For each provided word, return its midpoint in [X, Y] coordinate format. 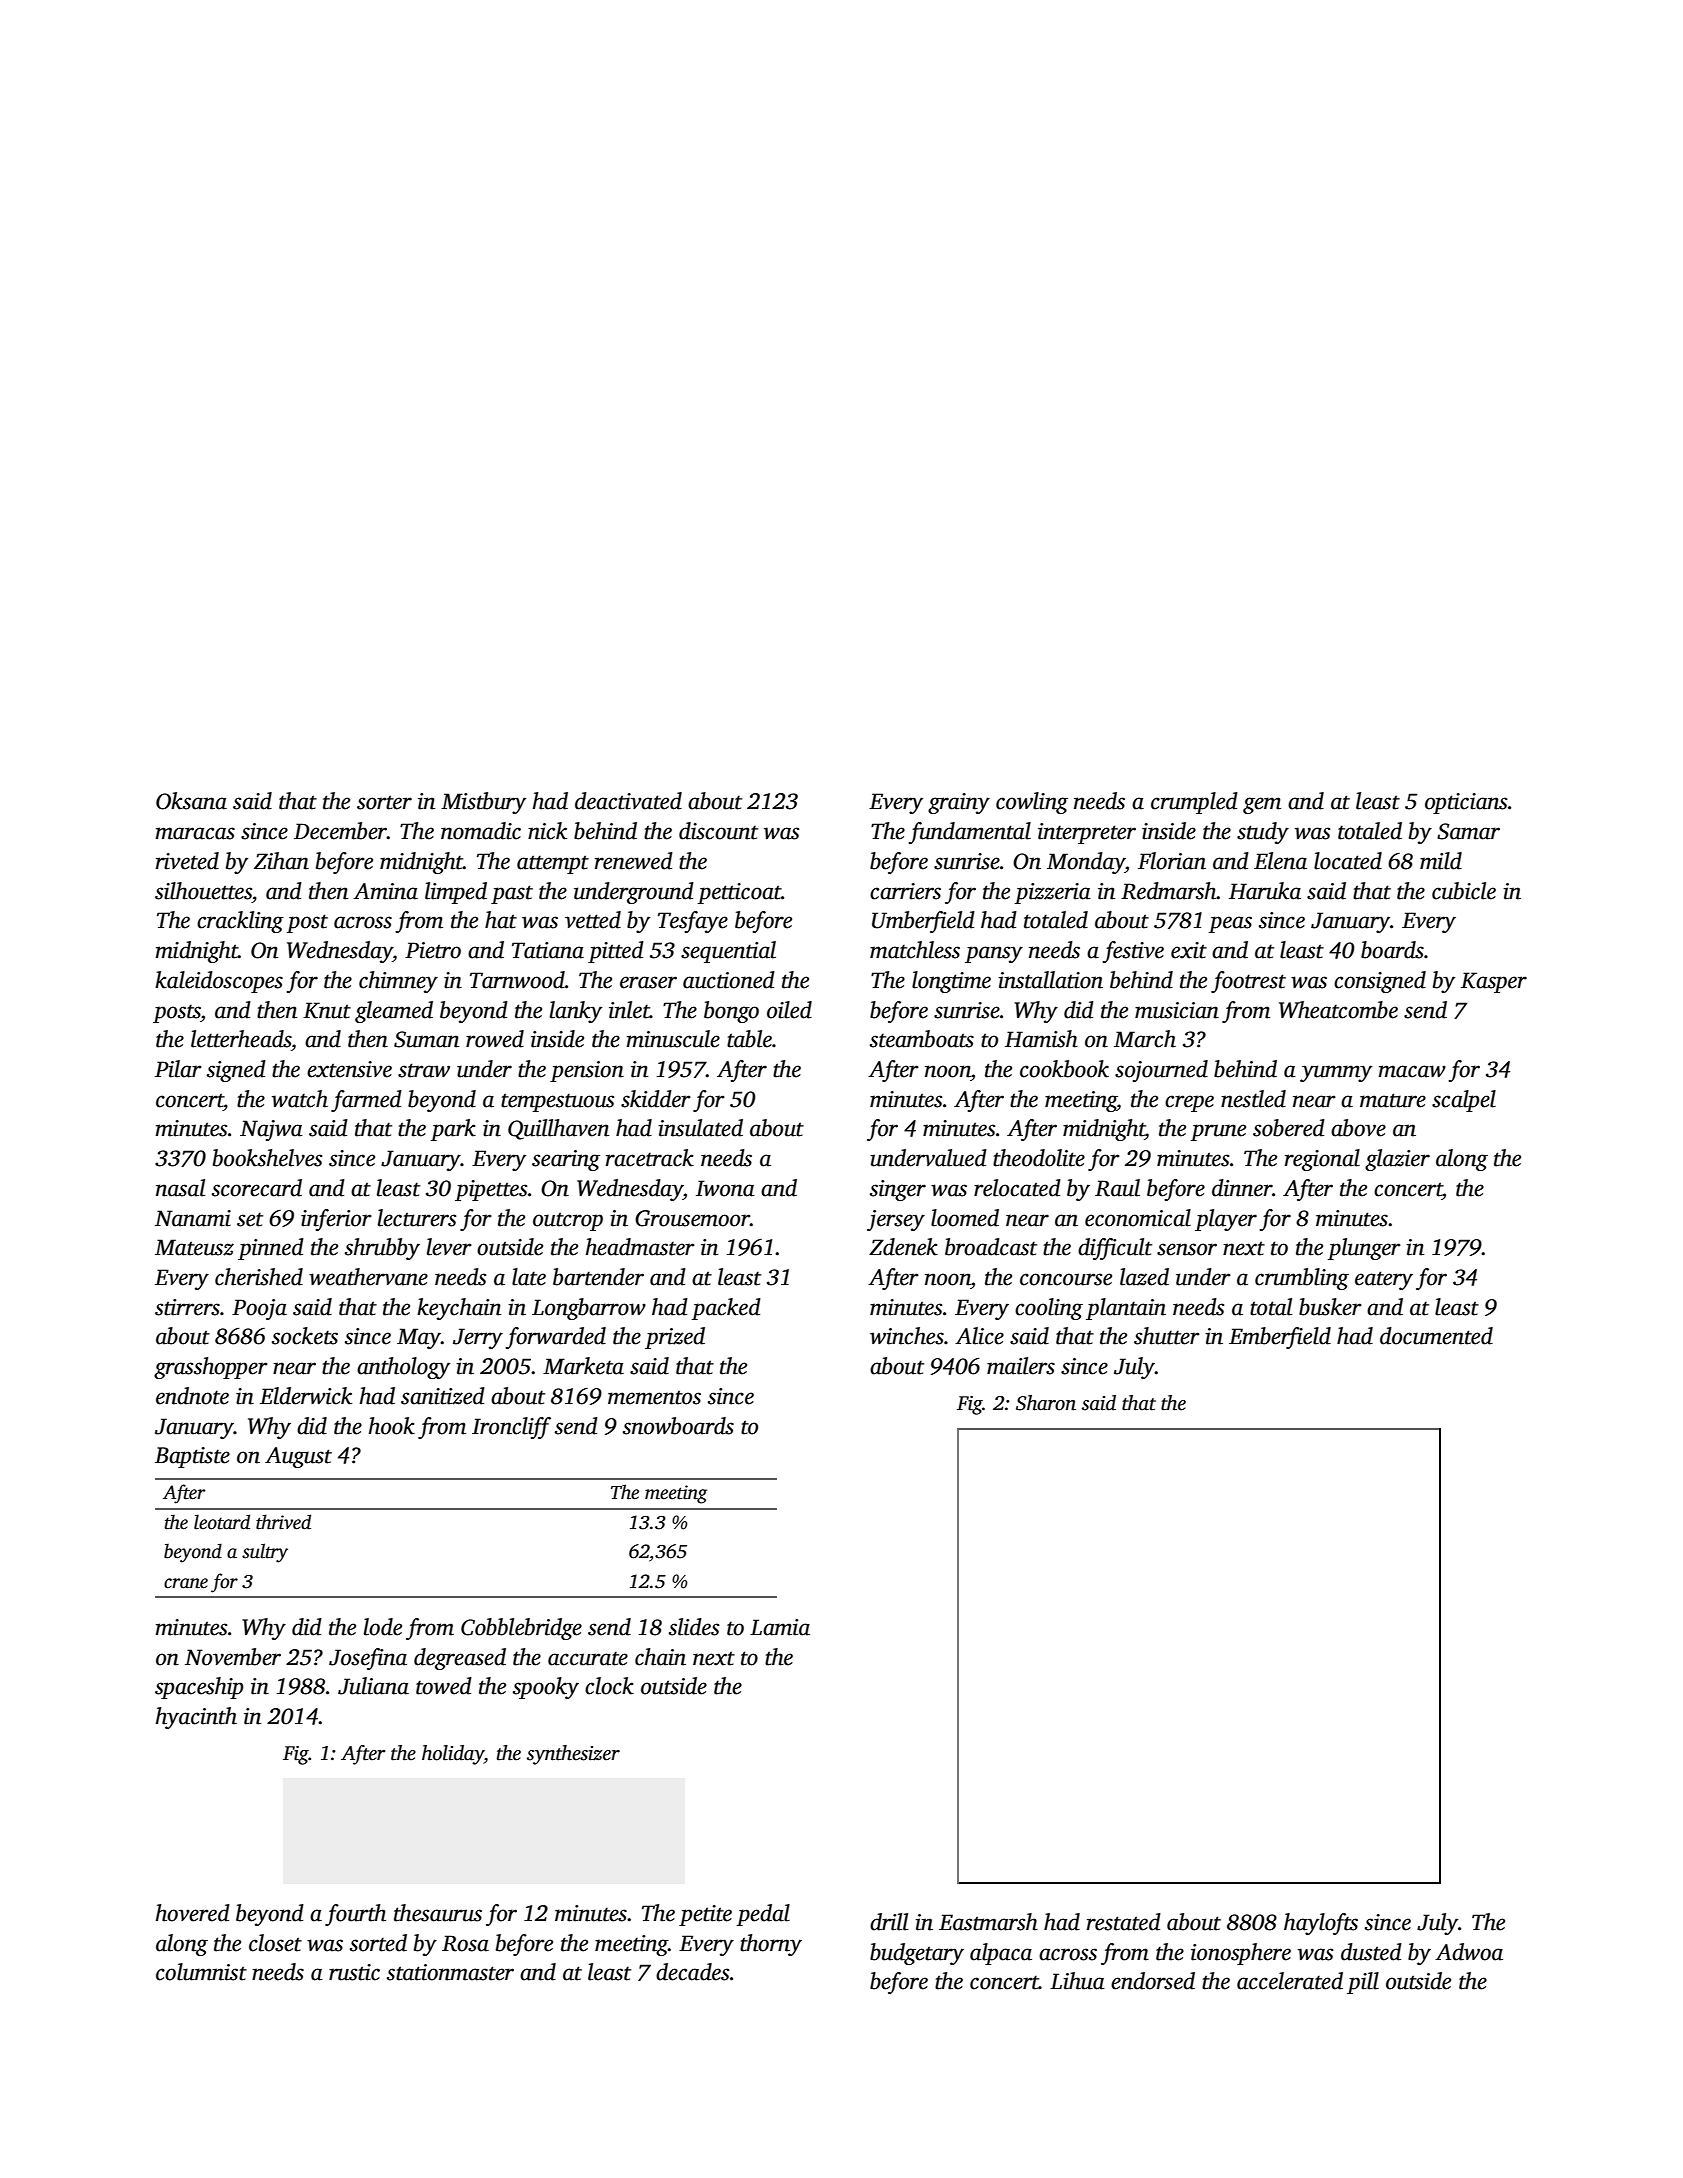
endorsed [1153, 1981]
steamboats [922, 1039]
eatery [1384, 1280]
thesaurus [438, 1913]
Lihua [1077, 1981]
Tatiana [548, 950]
